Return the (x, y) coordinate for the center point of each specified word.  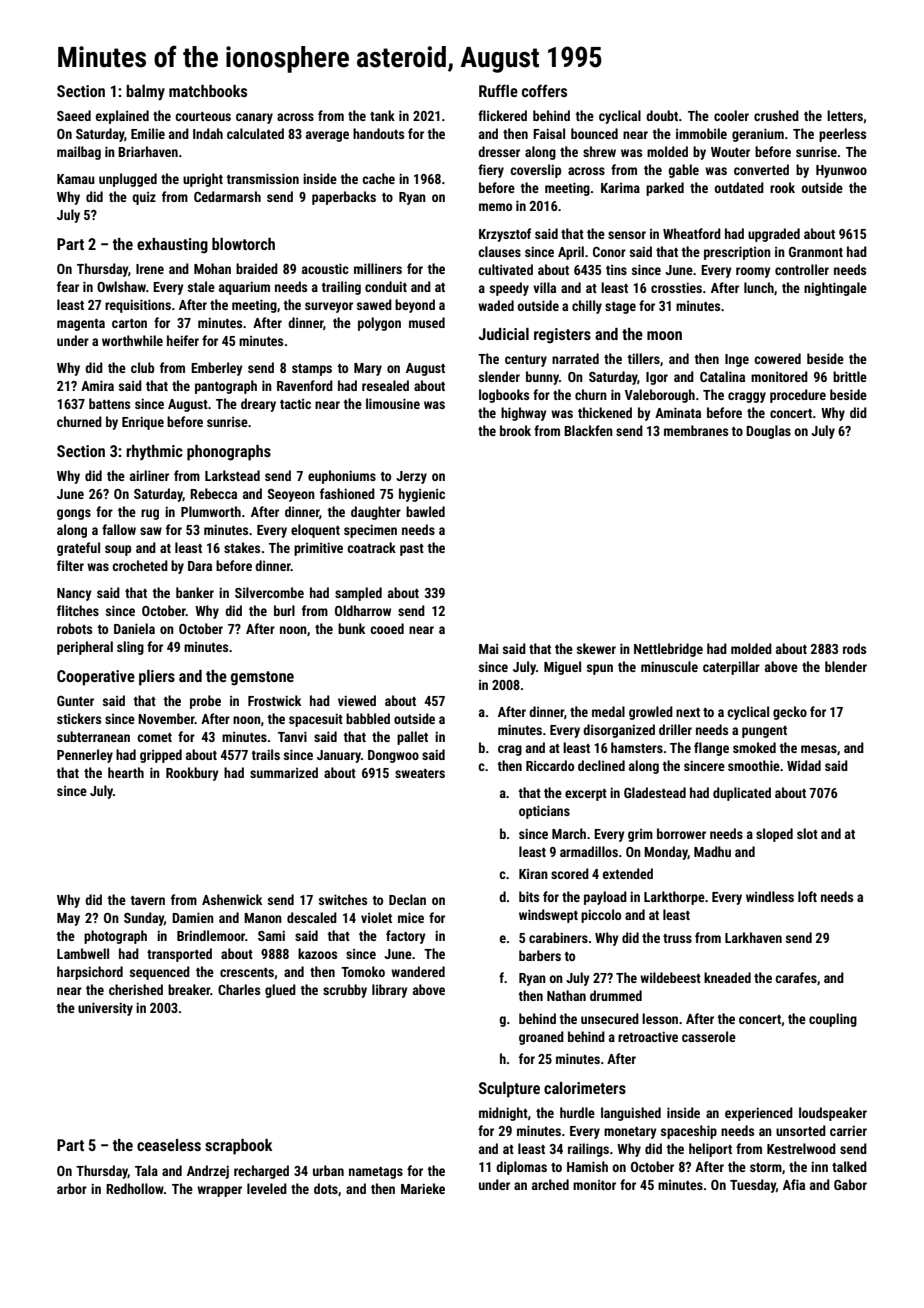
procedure (798, 396)
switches (343, 899)
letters (845, 115)
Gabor (850, 1184)
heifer (183, 340)
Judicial (503, 334)
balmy (145, 93)
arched (550, 1184)
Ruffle (498, 90)
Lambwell (83, 953)
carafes (796, 977)
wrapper (219, 1191)
